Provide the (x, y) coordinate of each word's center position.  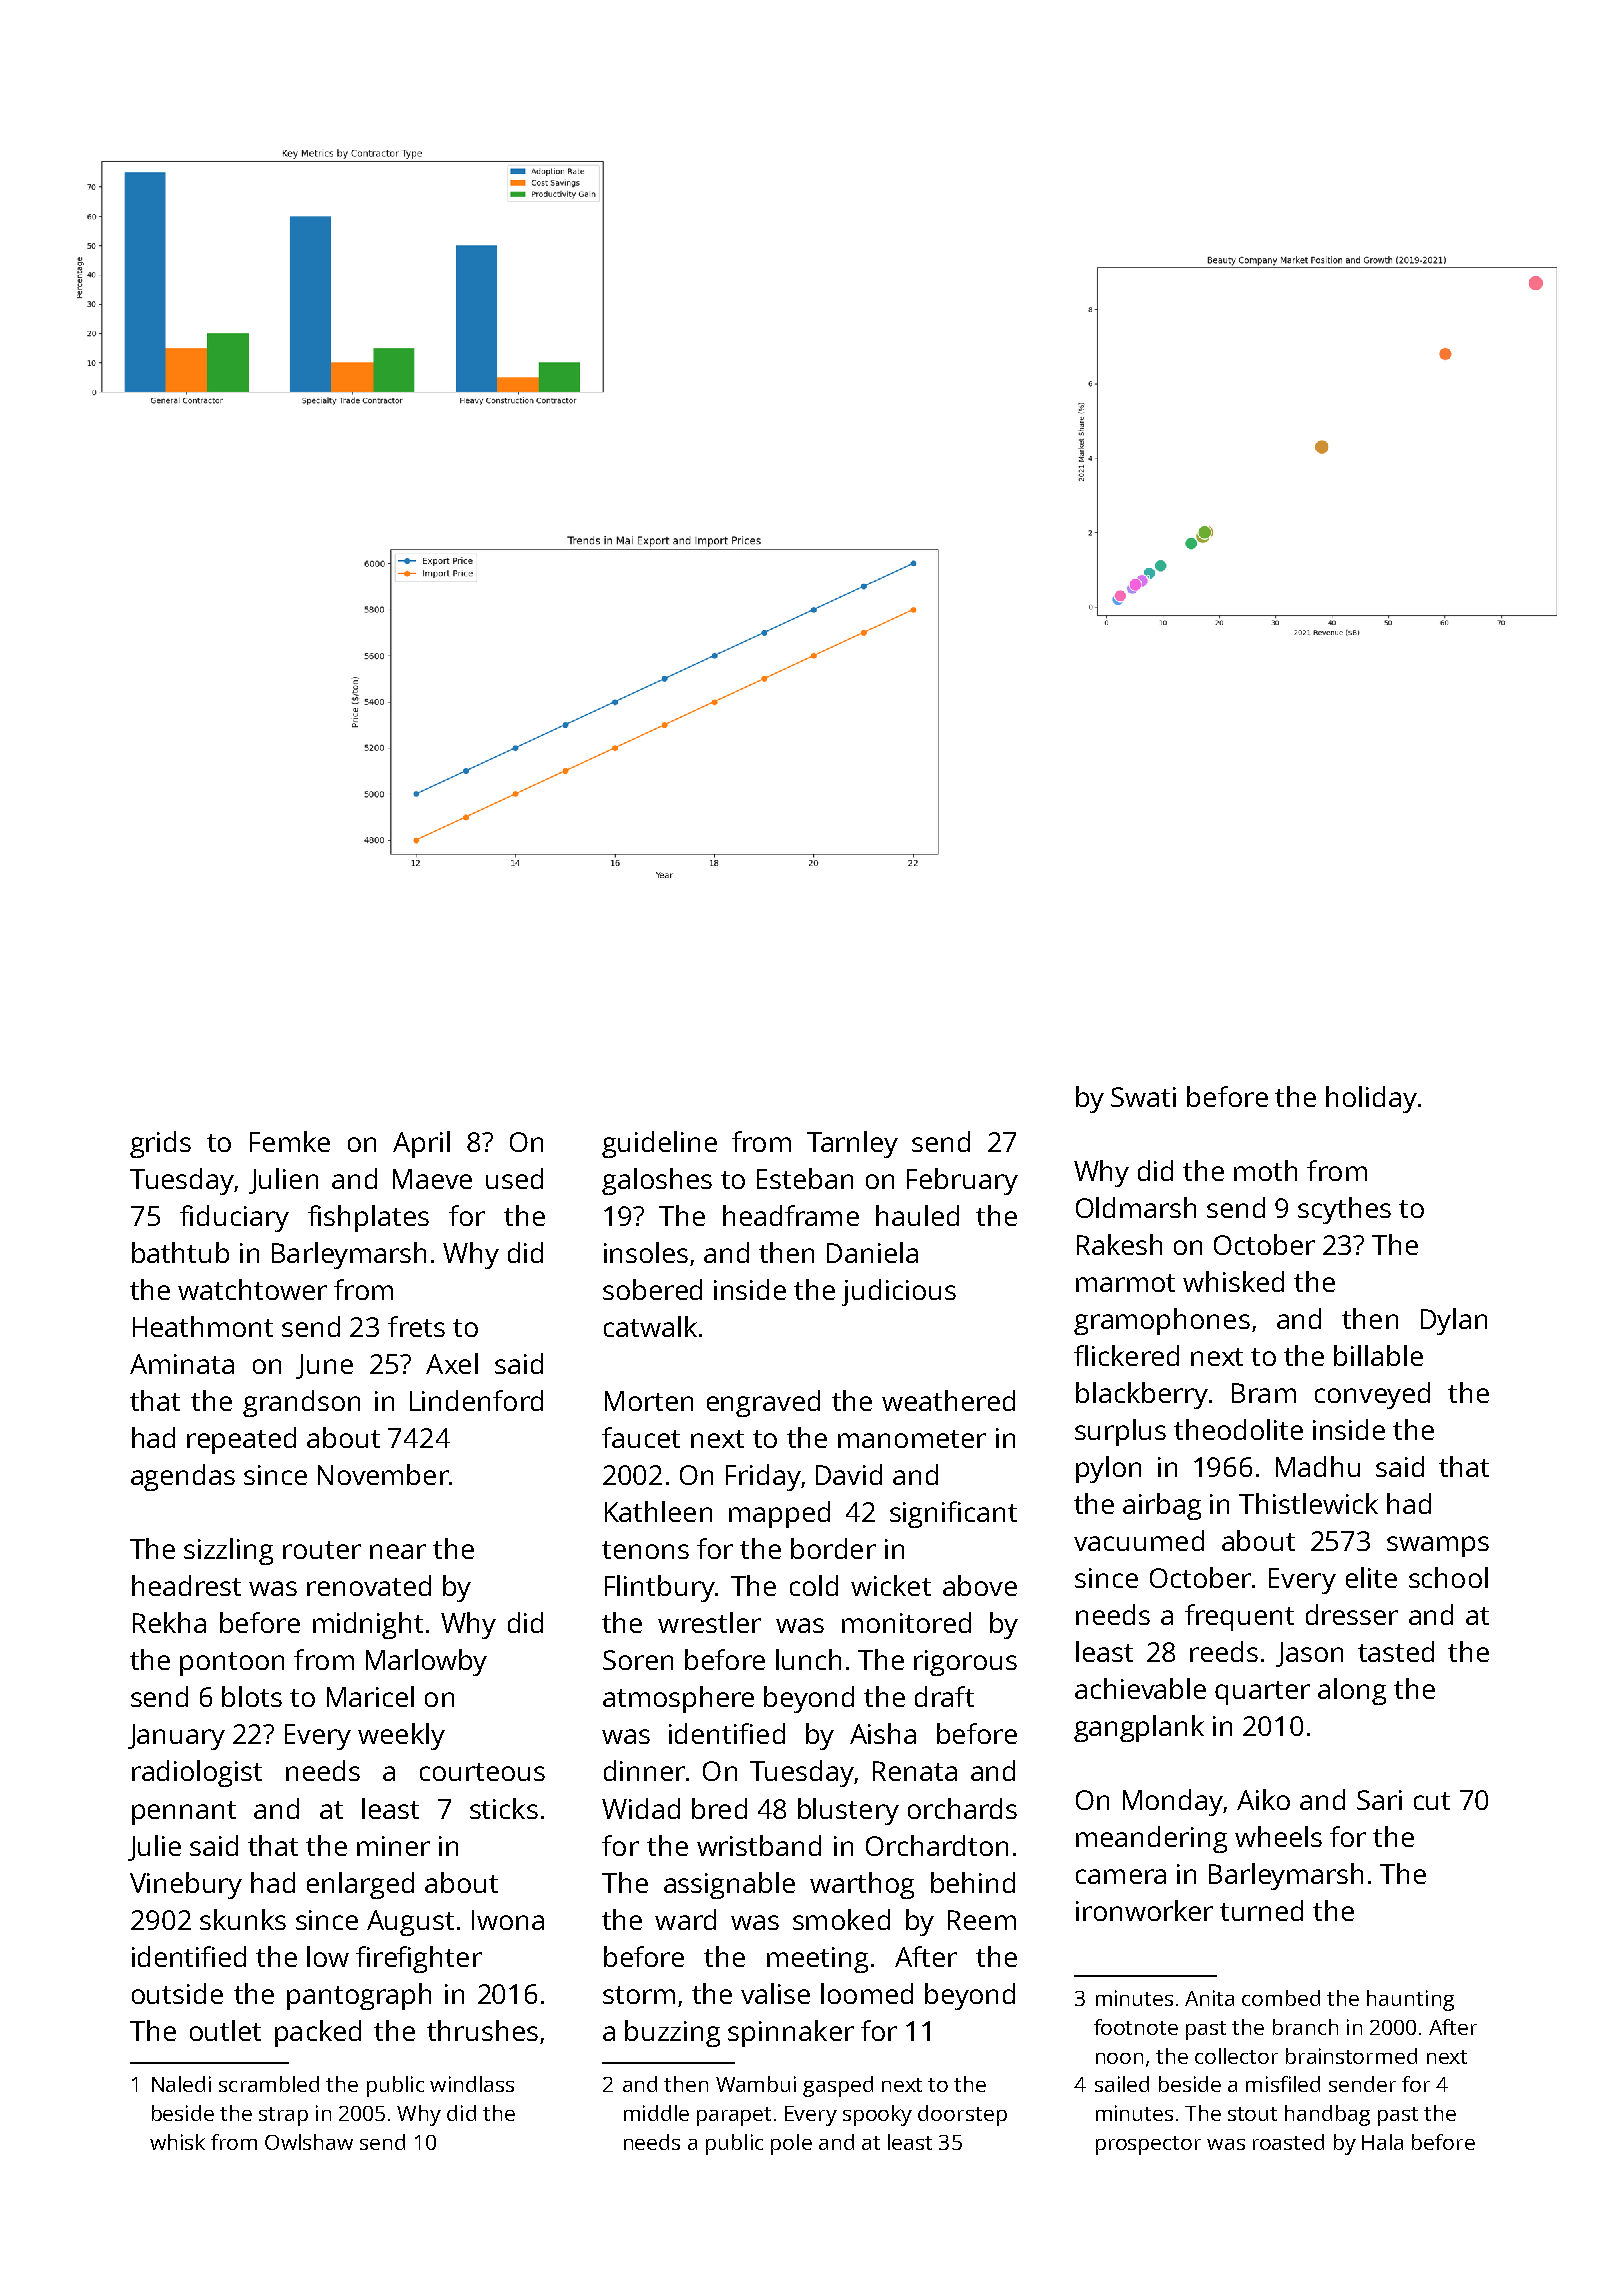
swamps (1438, 1546)
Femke (290, 1141)
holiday (1371, 1099)
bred (719, 1808)
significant (953, 1514)
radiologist (197, 1773)
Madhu (1318, 1466)
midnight (368, 1625)
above (980, 1585)
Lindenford (476, 1400)
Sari (1379, 1800)
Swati (1143, 1097)
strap (283, 2116)
